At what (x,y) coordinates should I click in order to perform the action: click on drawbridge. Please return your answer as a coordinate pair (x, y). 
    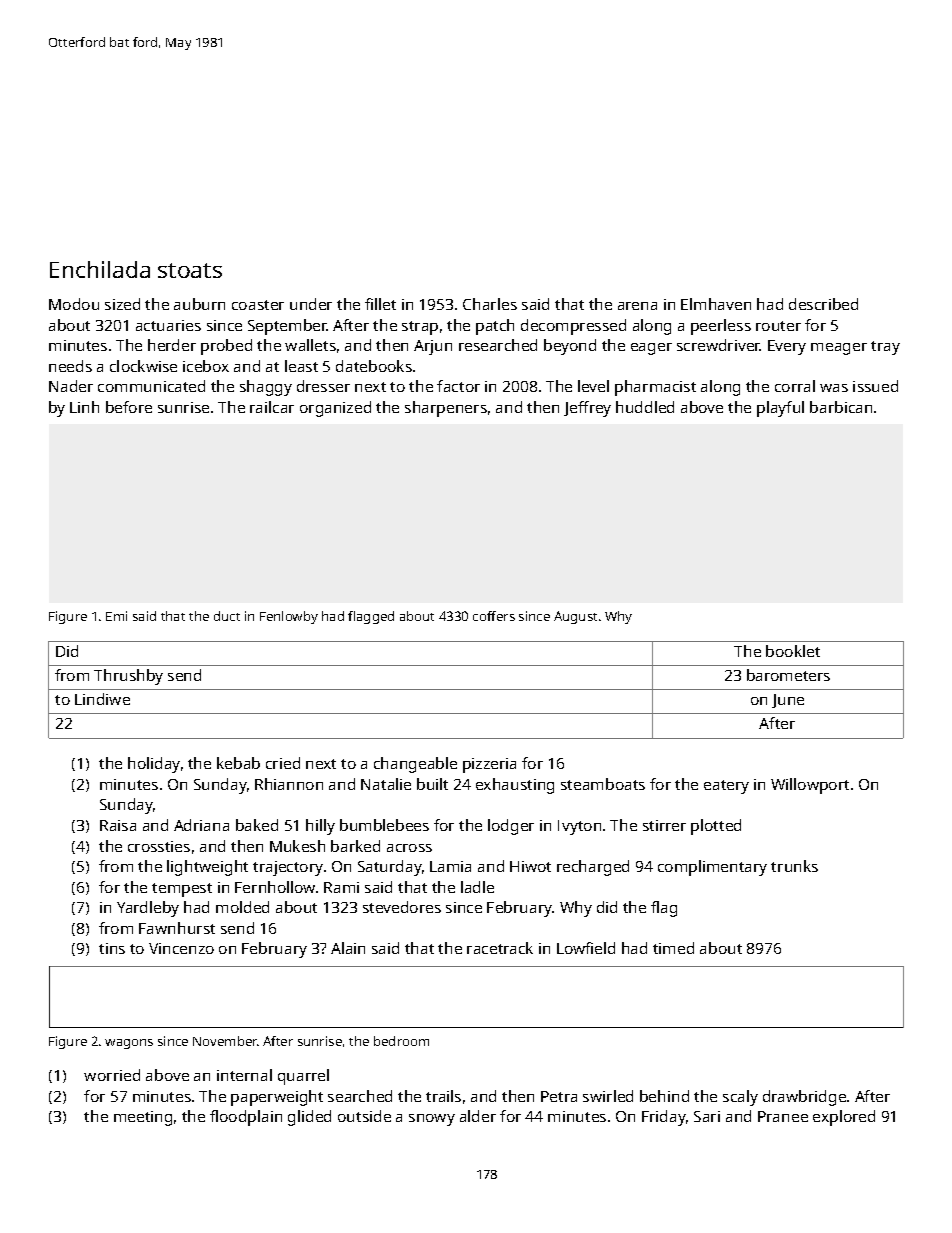
    Looking at the image, I should click on (804, 1098).
